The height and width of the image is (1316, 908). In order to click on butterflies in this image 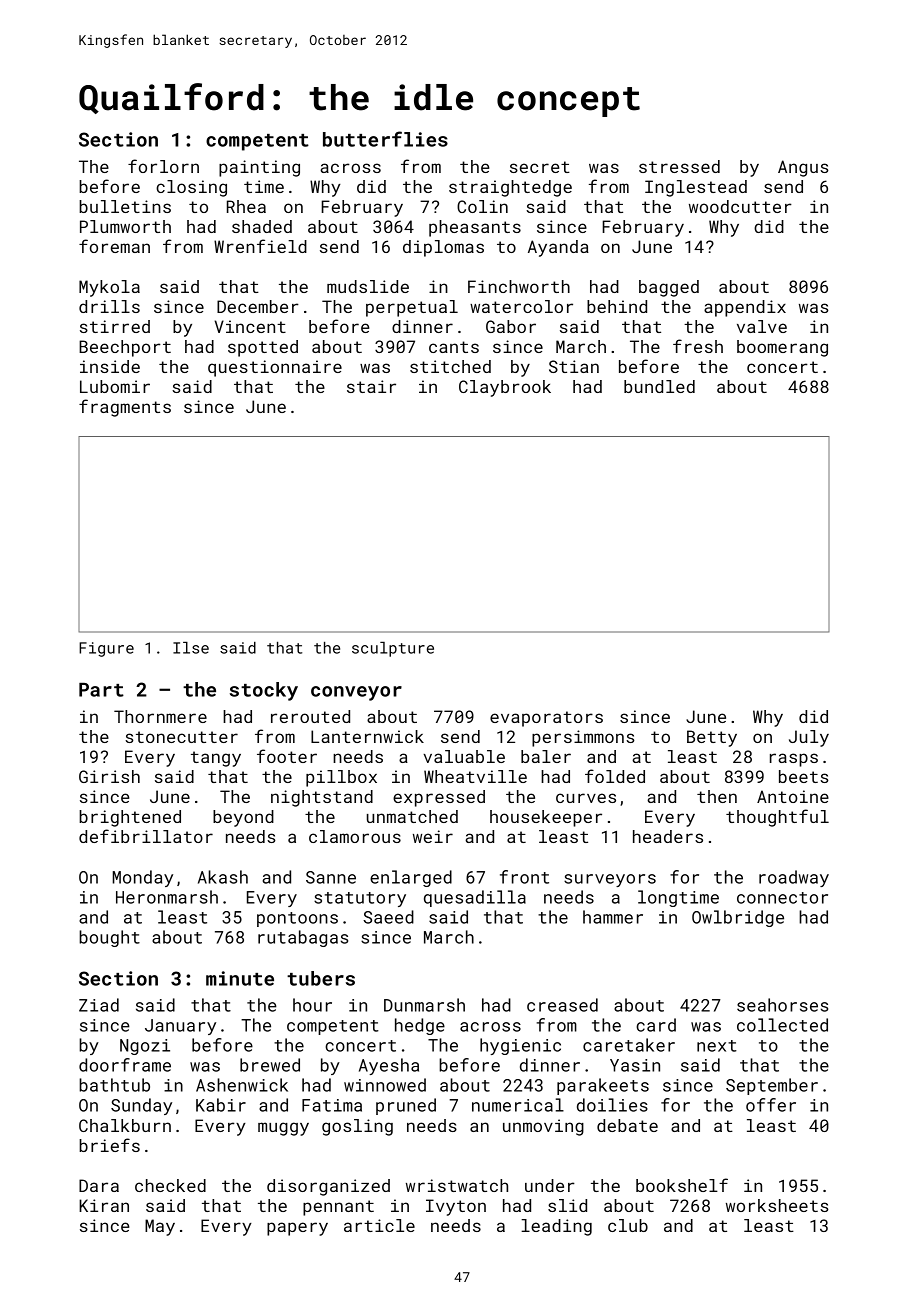, I will do `click(385, 139)`.
